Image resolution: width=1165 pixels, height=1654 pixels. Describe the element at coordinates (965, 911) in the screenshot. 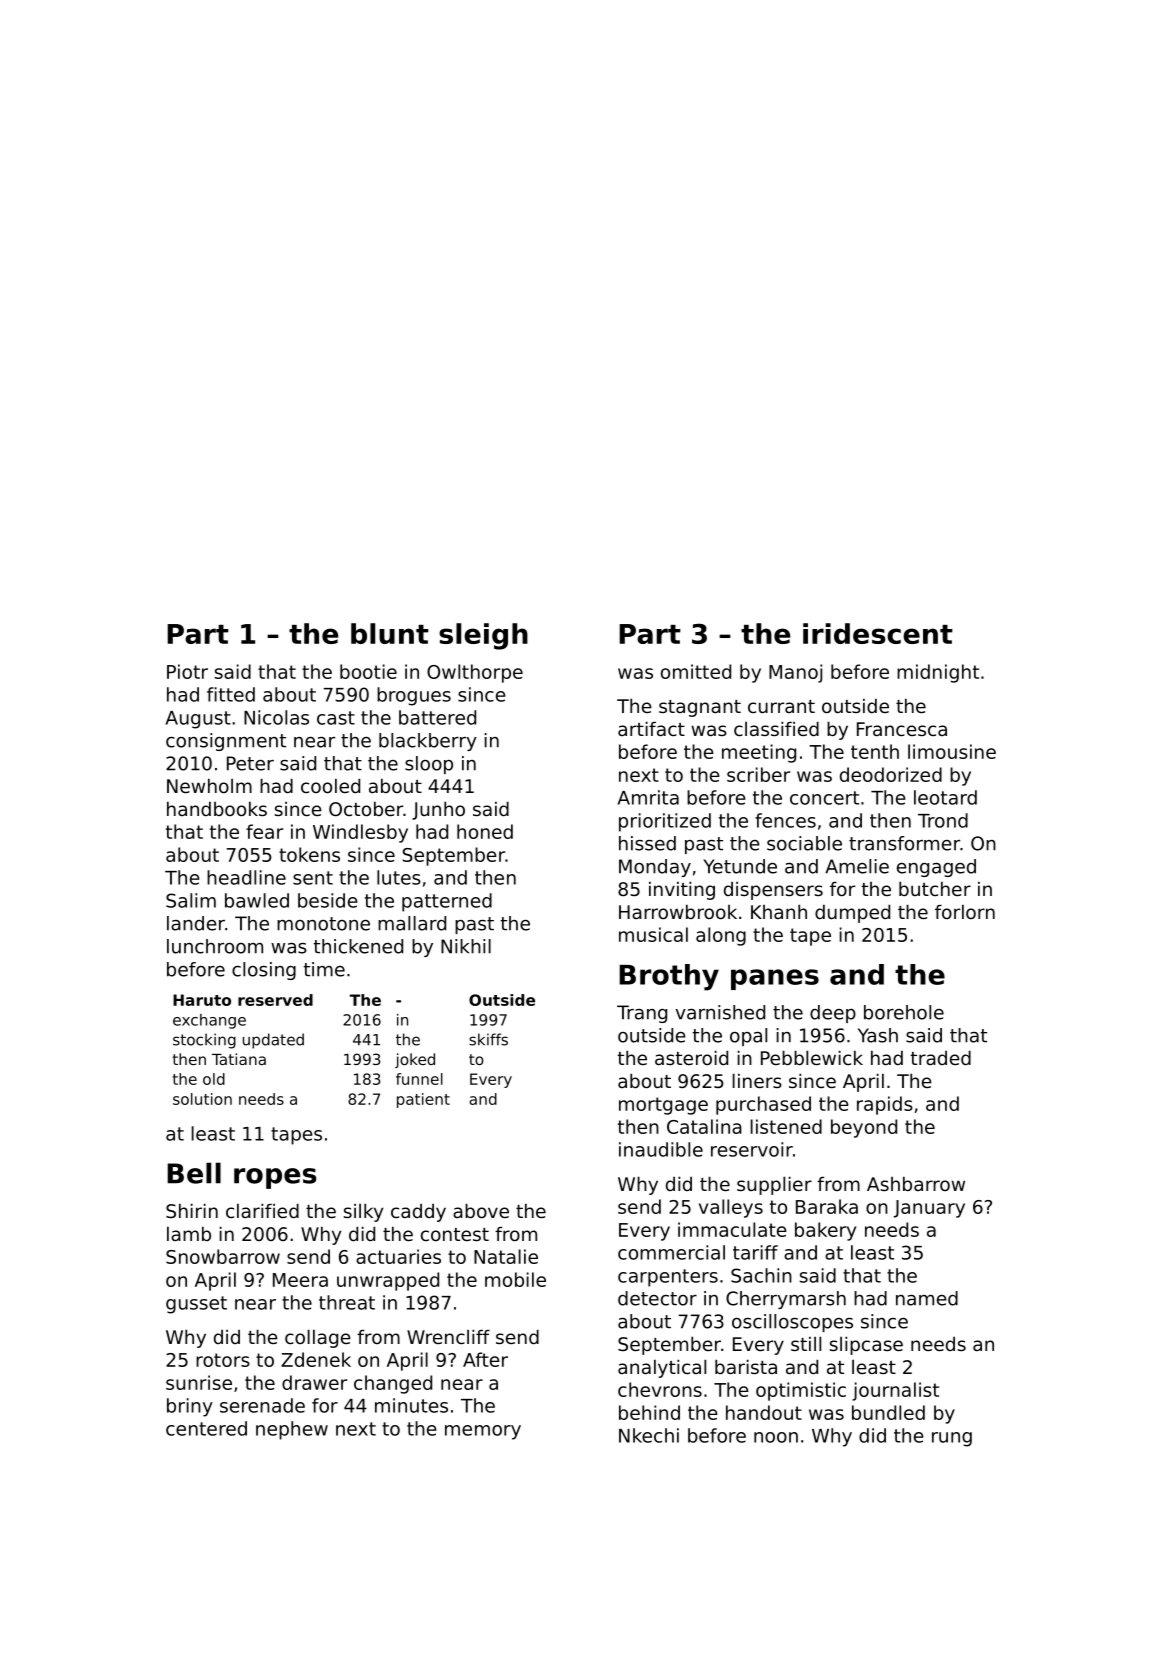

I see `forlorn` at that location.
